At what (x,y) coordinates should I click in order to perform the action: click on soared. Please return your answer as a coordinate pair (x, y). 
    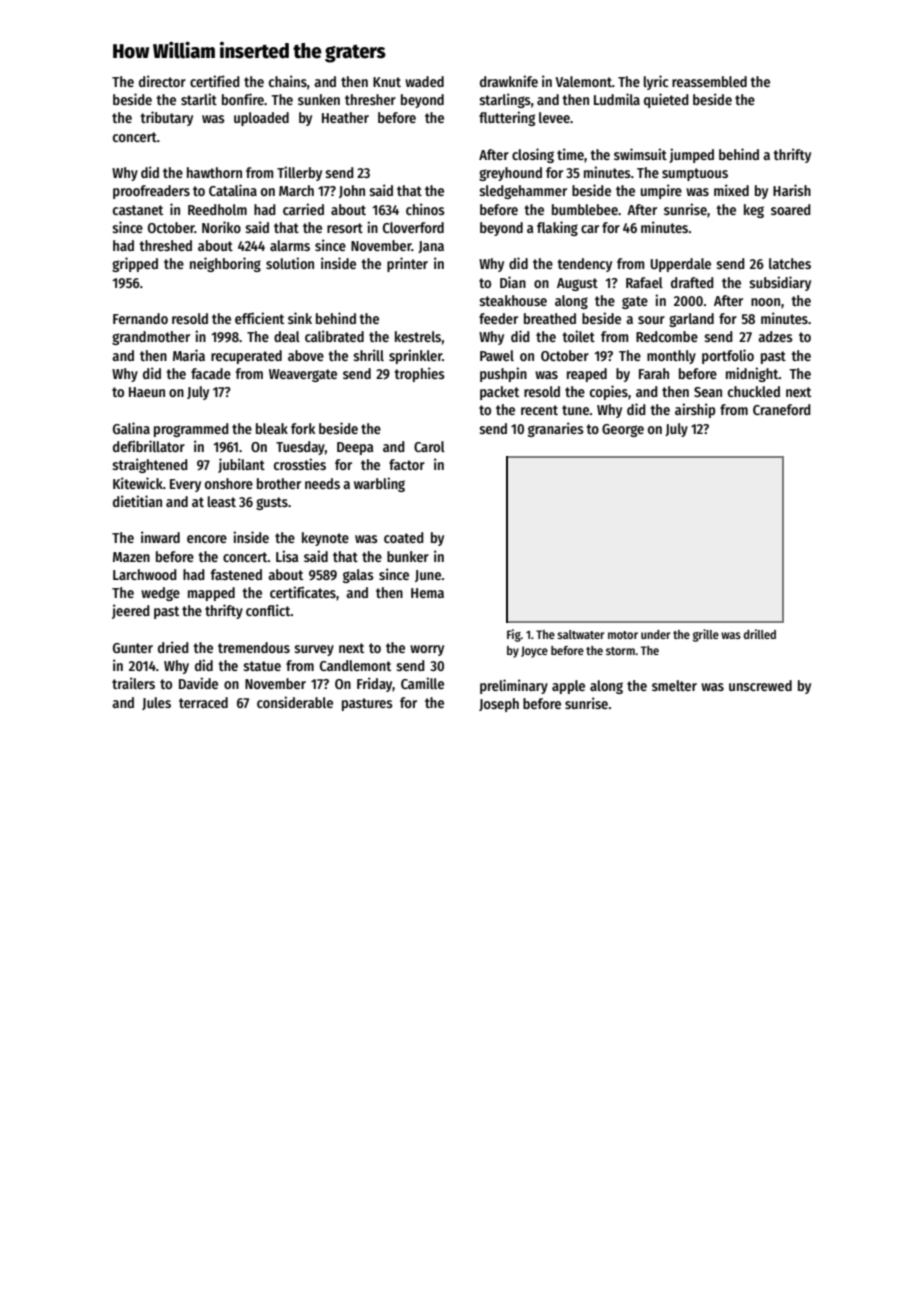
    Looking at the image, I should click on (791, 209).
